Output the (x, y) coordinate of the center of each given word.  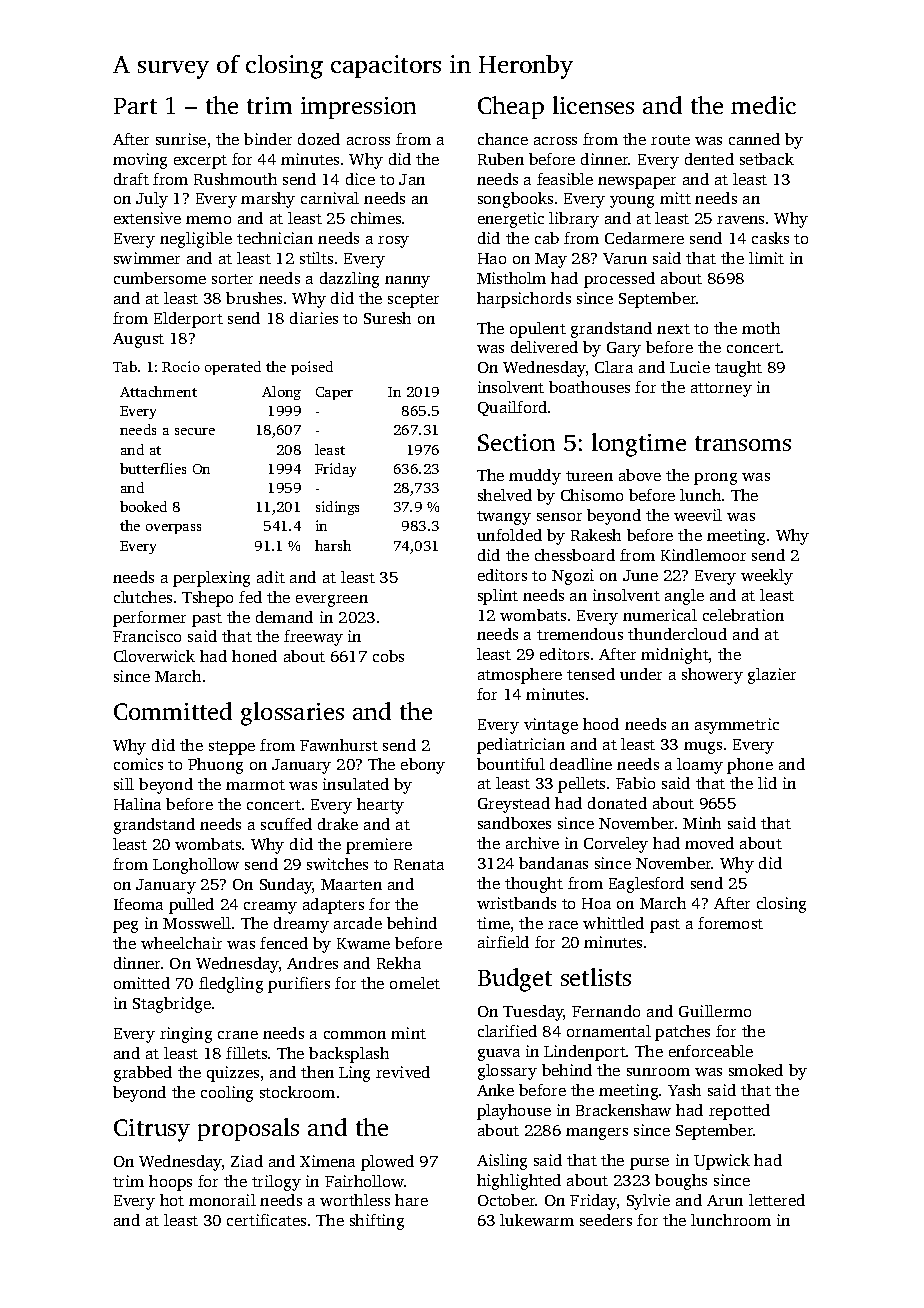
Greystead (514, 805)
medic (763, 105)
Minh (702, 823)
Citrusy (152, 1130)
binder (268, 139)
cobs (388, 656)
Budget (515, 980)
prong (715, 479)
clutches (143, 597)
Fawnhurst (339, 745)
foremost (730, 923)
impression (358, 108)
